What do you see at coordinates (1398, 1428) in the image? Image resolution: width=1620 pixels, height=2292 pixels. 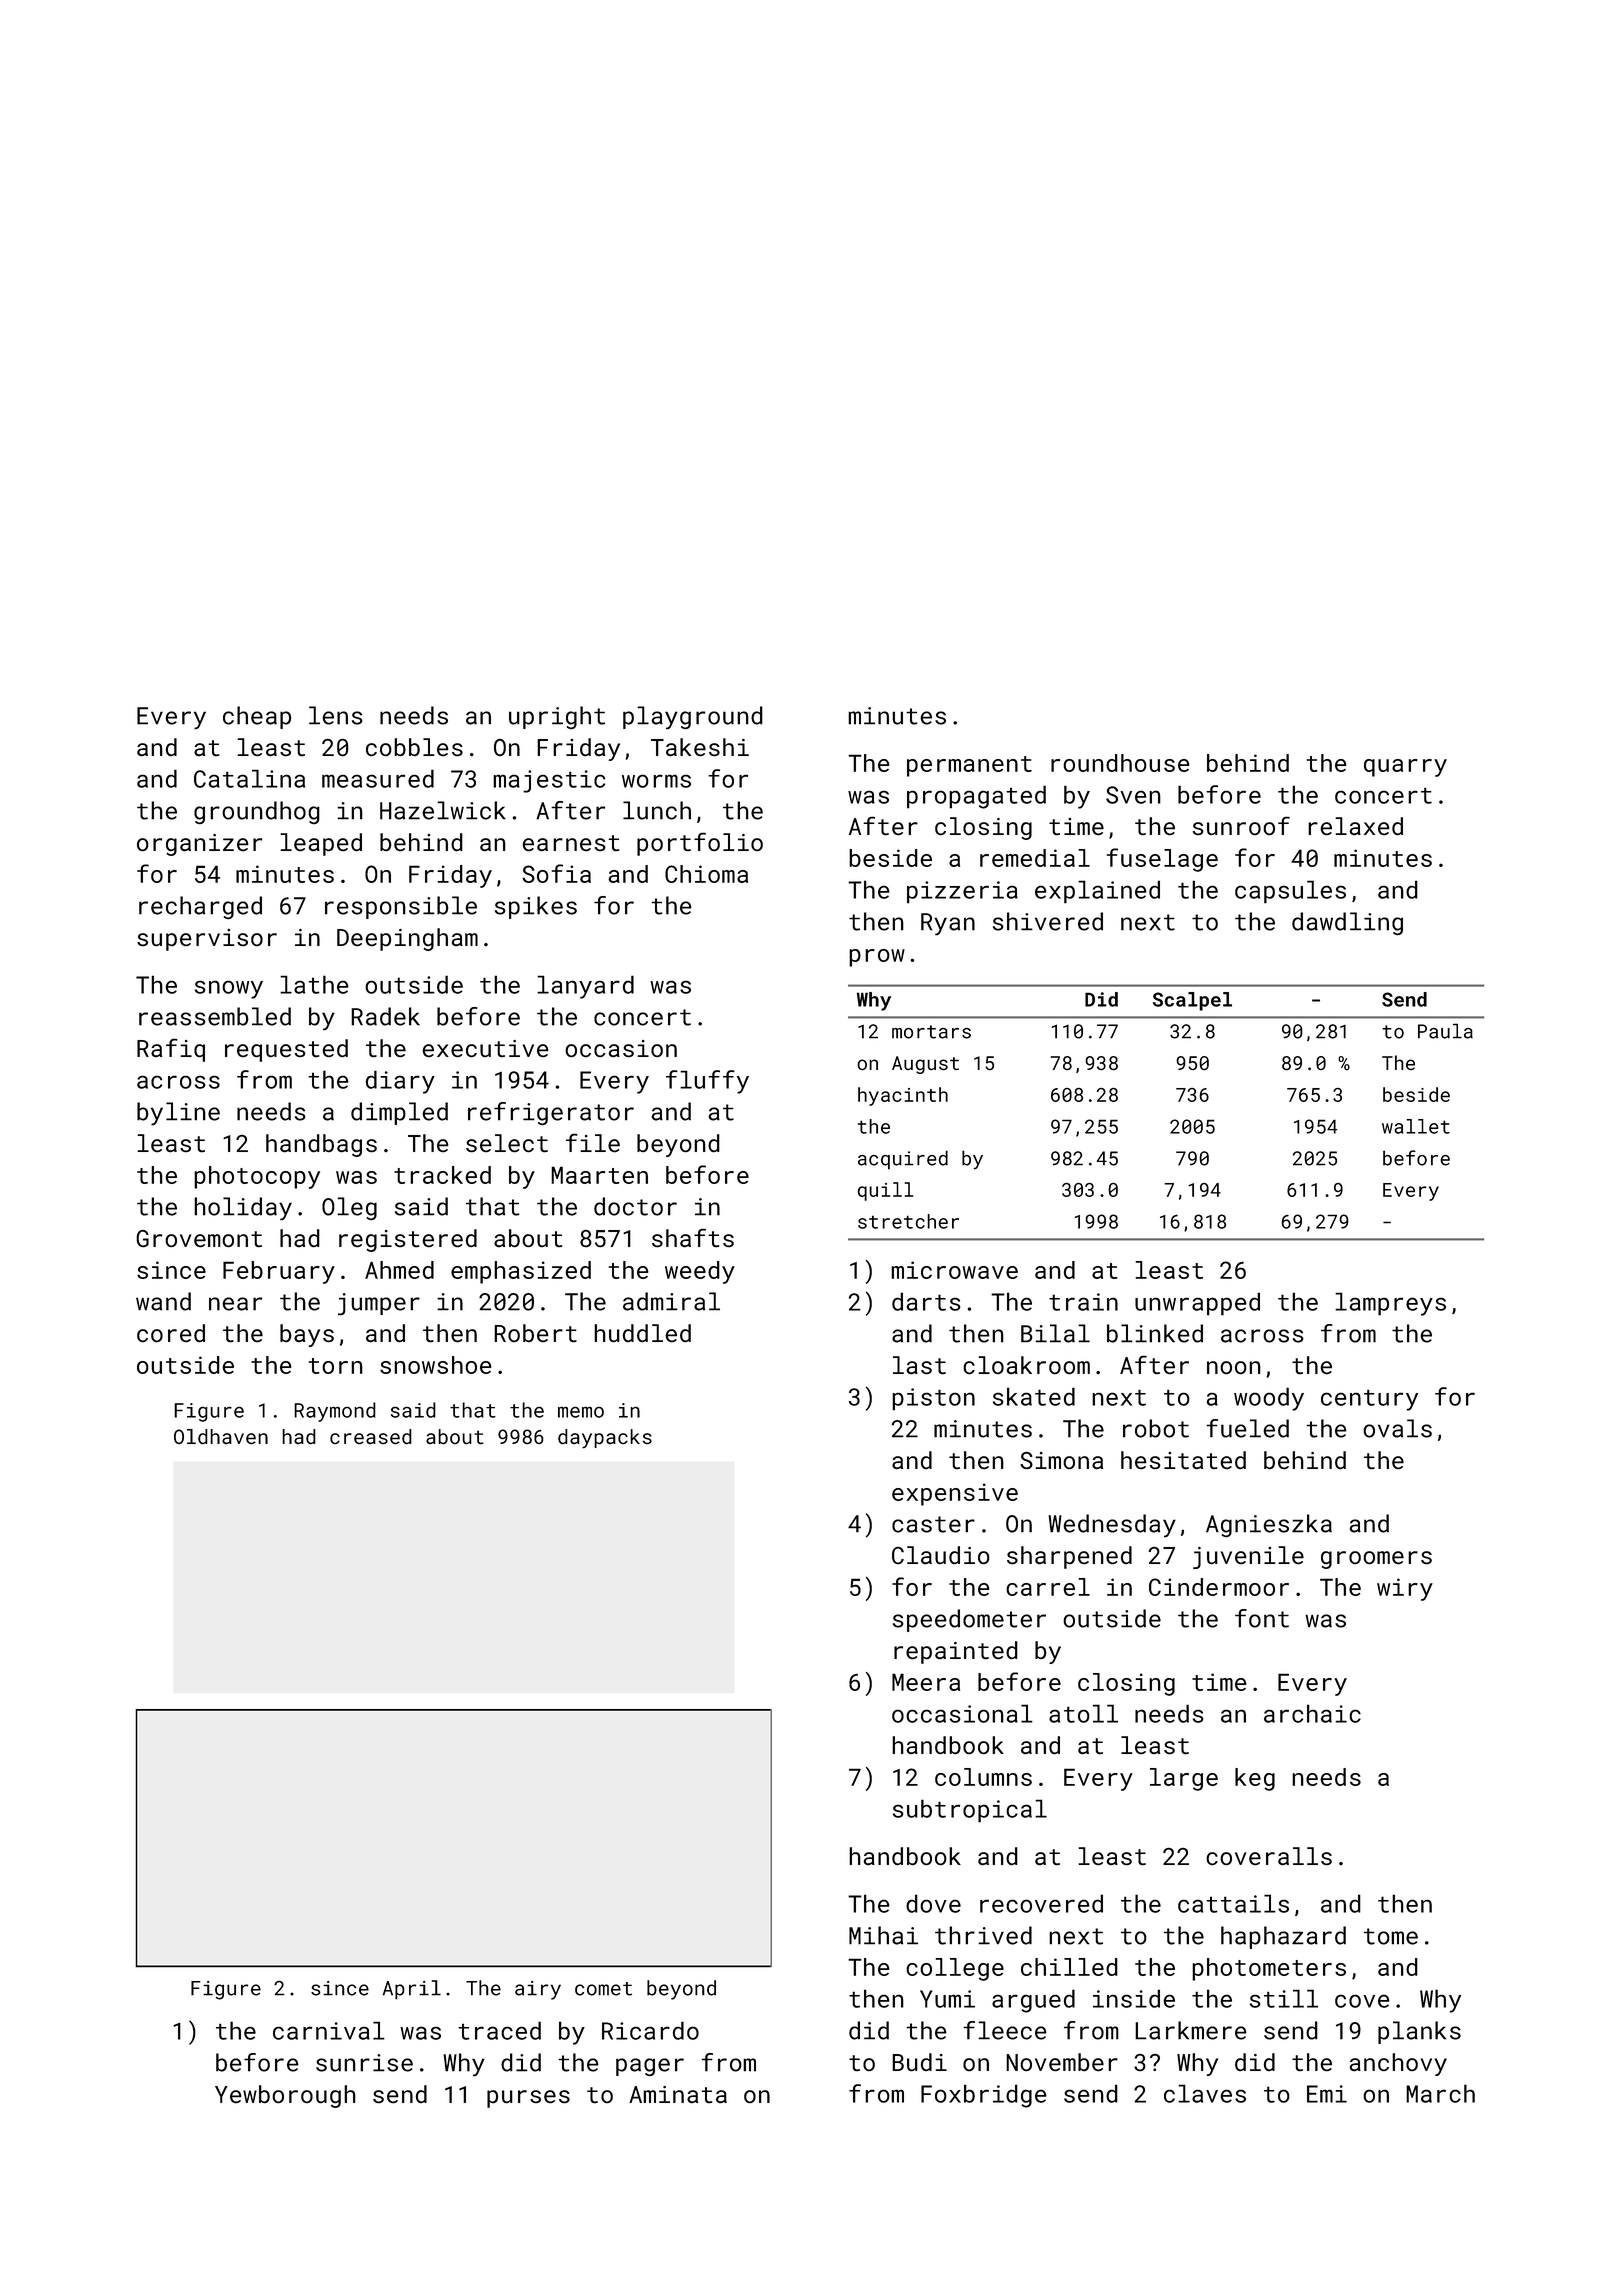 I see `ovals` at bounding box center [1398, 1428].
